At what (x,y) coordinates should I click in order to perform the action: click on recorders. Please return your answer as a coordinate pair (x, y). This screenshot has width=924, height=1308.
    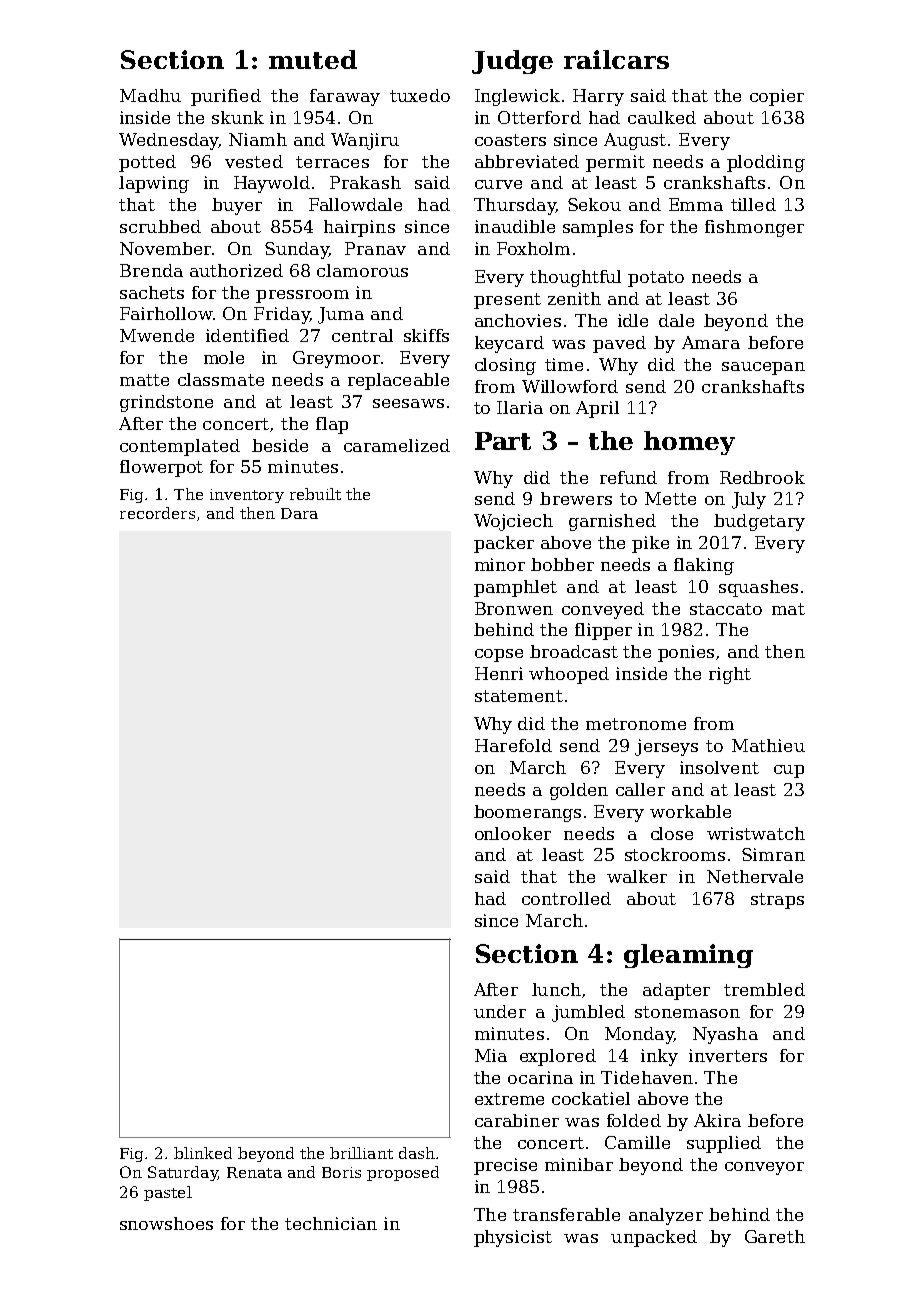
    Looking at the image, I should click on (157, 513).
